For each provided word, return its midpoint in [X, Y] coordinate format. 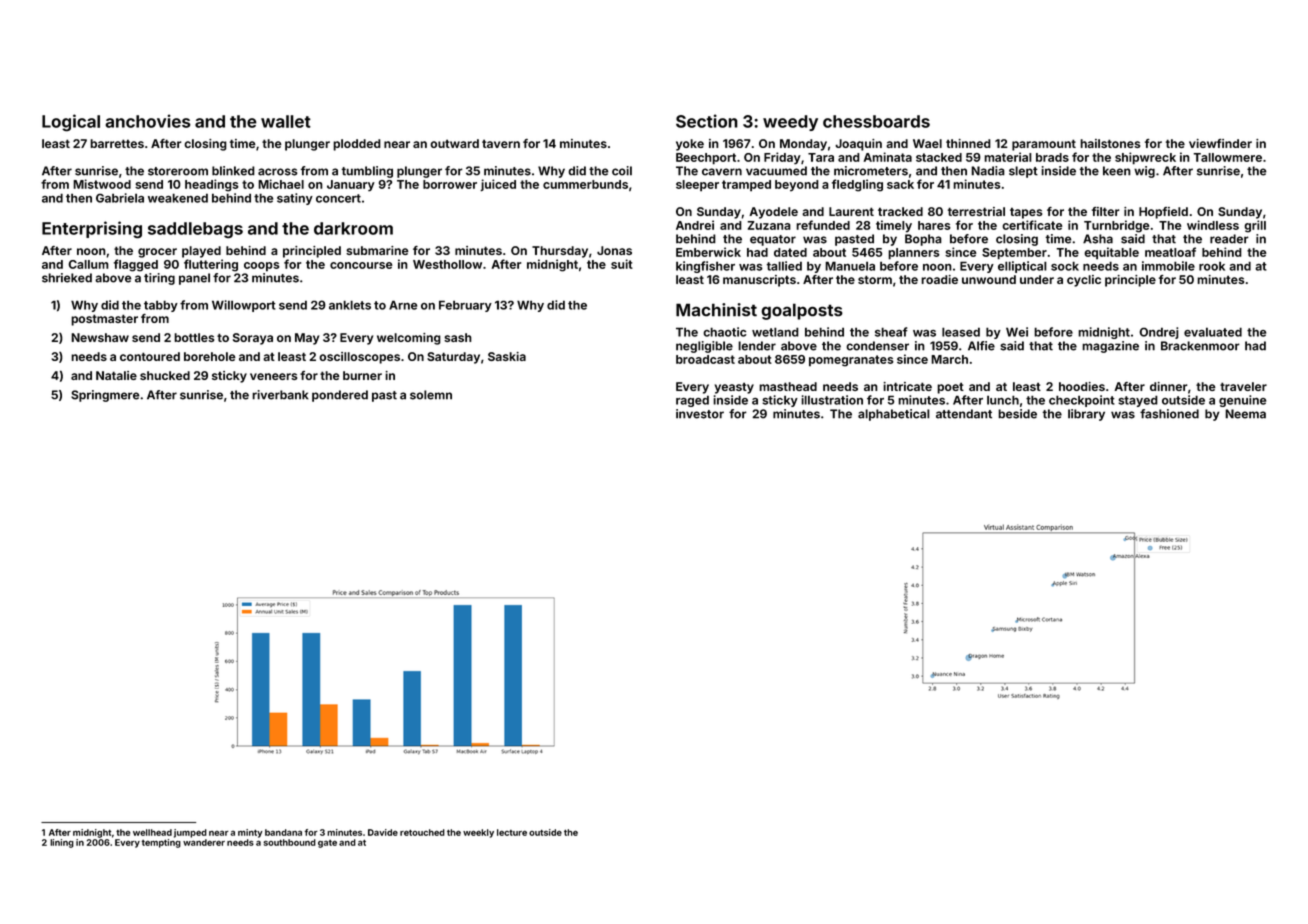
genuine [1242, 401]
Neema [1245, 414]
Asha [1098, 239]
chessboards [876, 121]
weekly [478, 833]
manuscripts [759, 281]
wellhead [152, 832]
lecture [512, 832]
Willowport [244, 306]
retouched [422, 832]
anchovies [148, 121]
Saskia [507, 356]
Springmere [105, 396]
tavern [501, 143]
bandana [283, 832]
